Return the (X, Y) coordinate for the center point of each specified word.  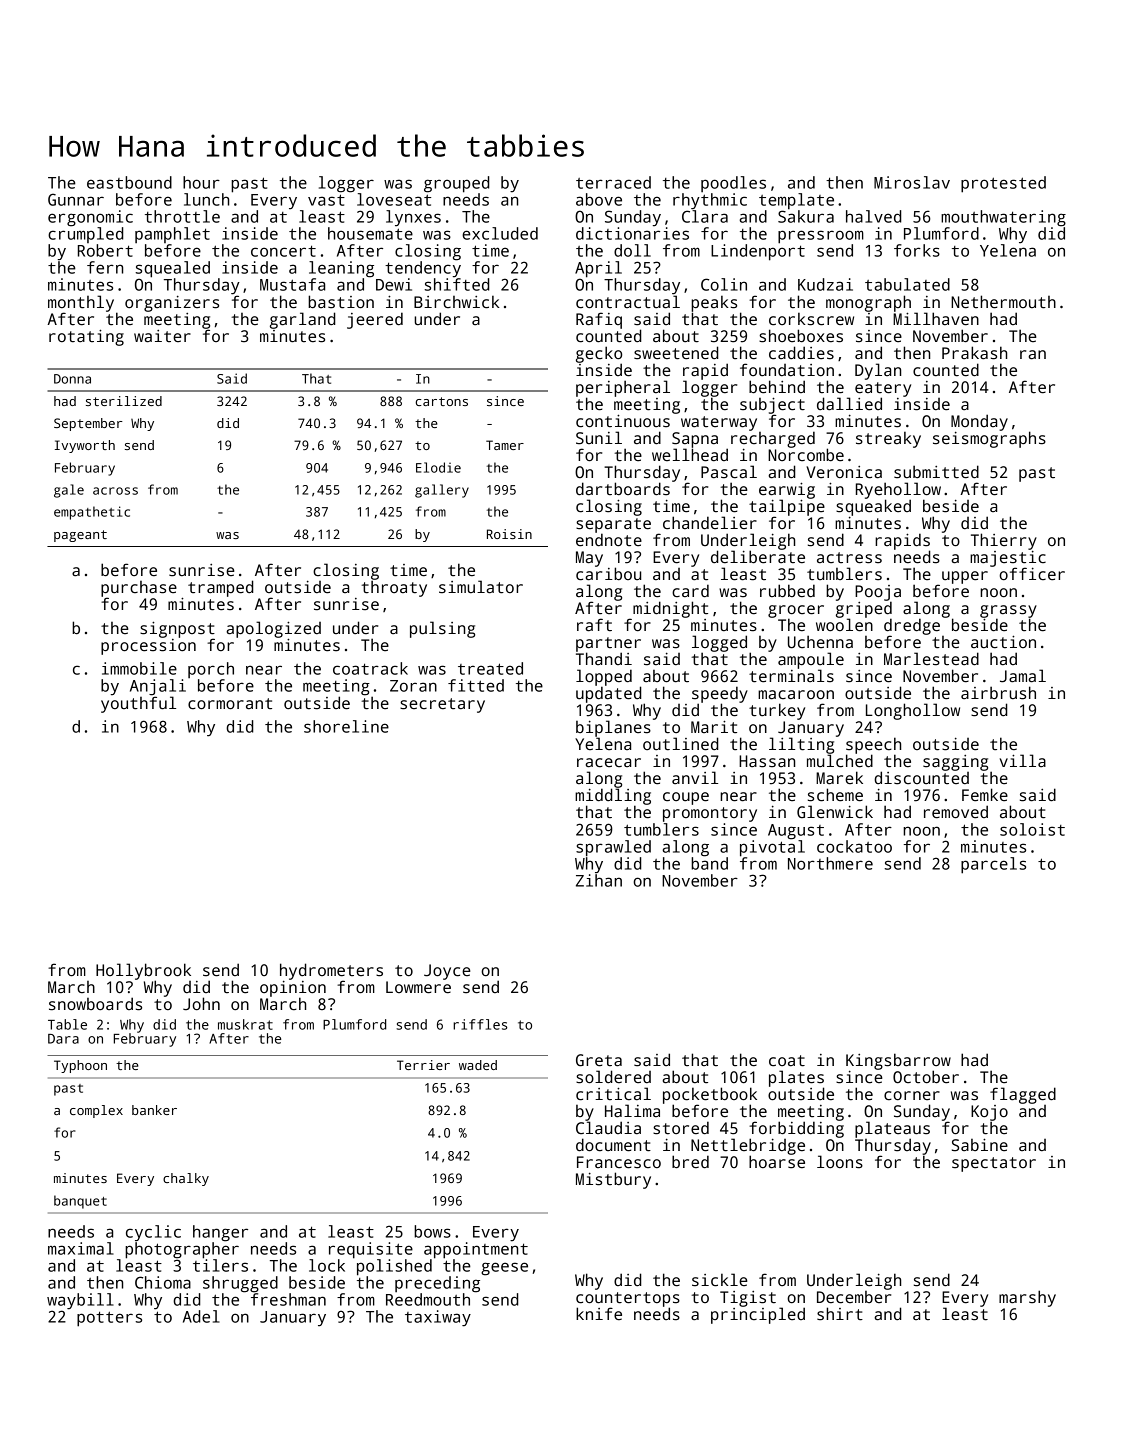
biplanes (613, 728)
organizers (172, 304)
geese (504, 1269)
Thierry (1004, 541)
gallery (442, 491)
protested (1003, 184)
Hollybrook (143, 971)
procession (148, 647)
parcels (993, 865)
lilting (801, 746)
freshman (288, 1299)
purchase (139, 589)
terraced (613, 182)
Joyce (447, 972)
